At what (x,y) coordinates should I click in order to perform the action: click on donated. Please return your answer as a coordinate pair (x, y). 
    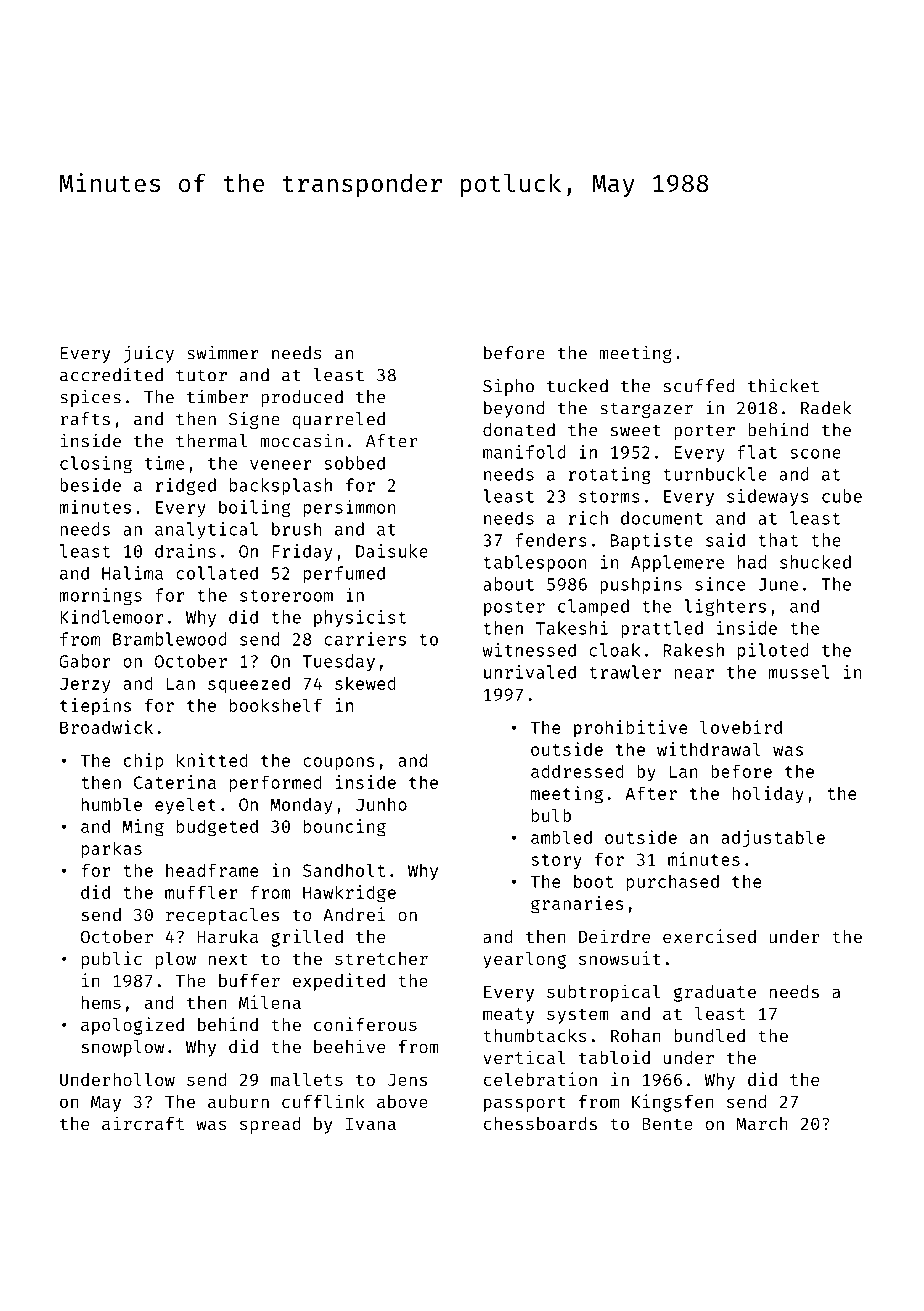
    Looking at the image, I should click on (519, 430).
